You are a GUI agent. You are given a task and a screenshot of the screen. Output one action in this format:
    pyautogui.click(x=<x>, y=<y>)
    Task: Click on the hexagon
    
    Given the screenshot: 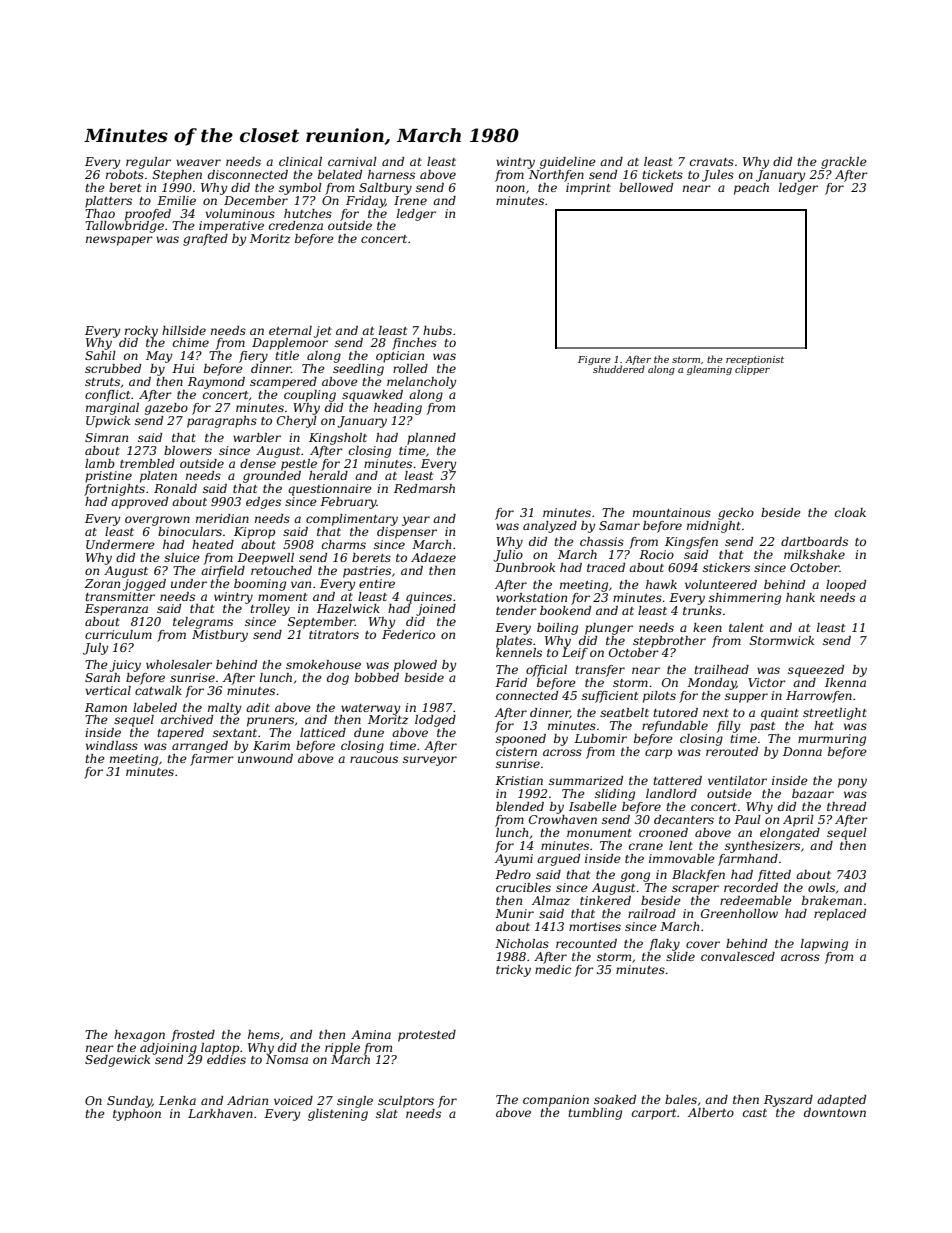 What is the action you would take?
    pyautogui.click(x=139, y=1036)
